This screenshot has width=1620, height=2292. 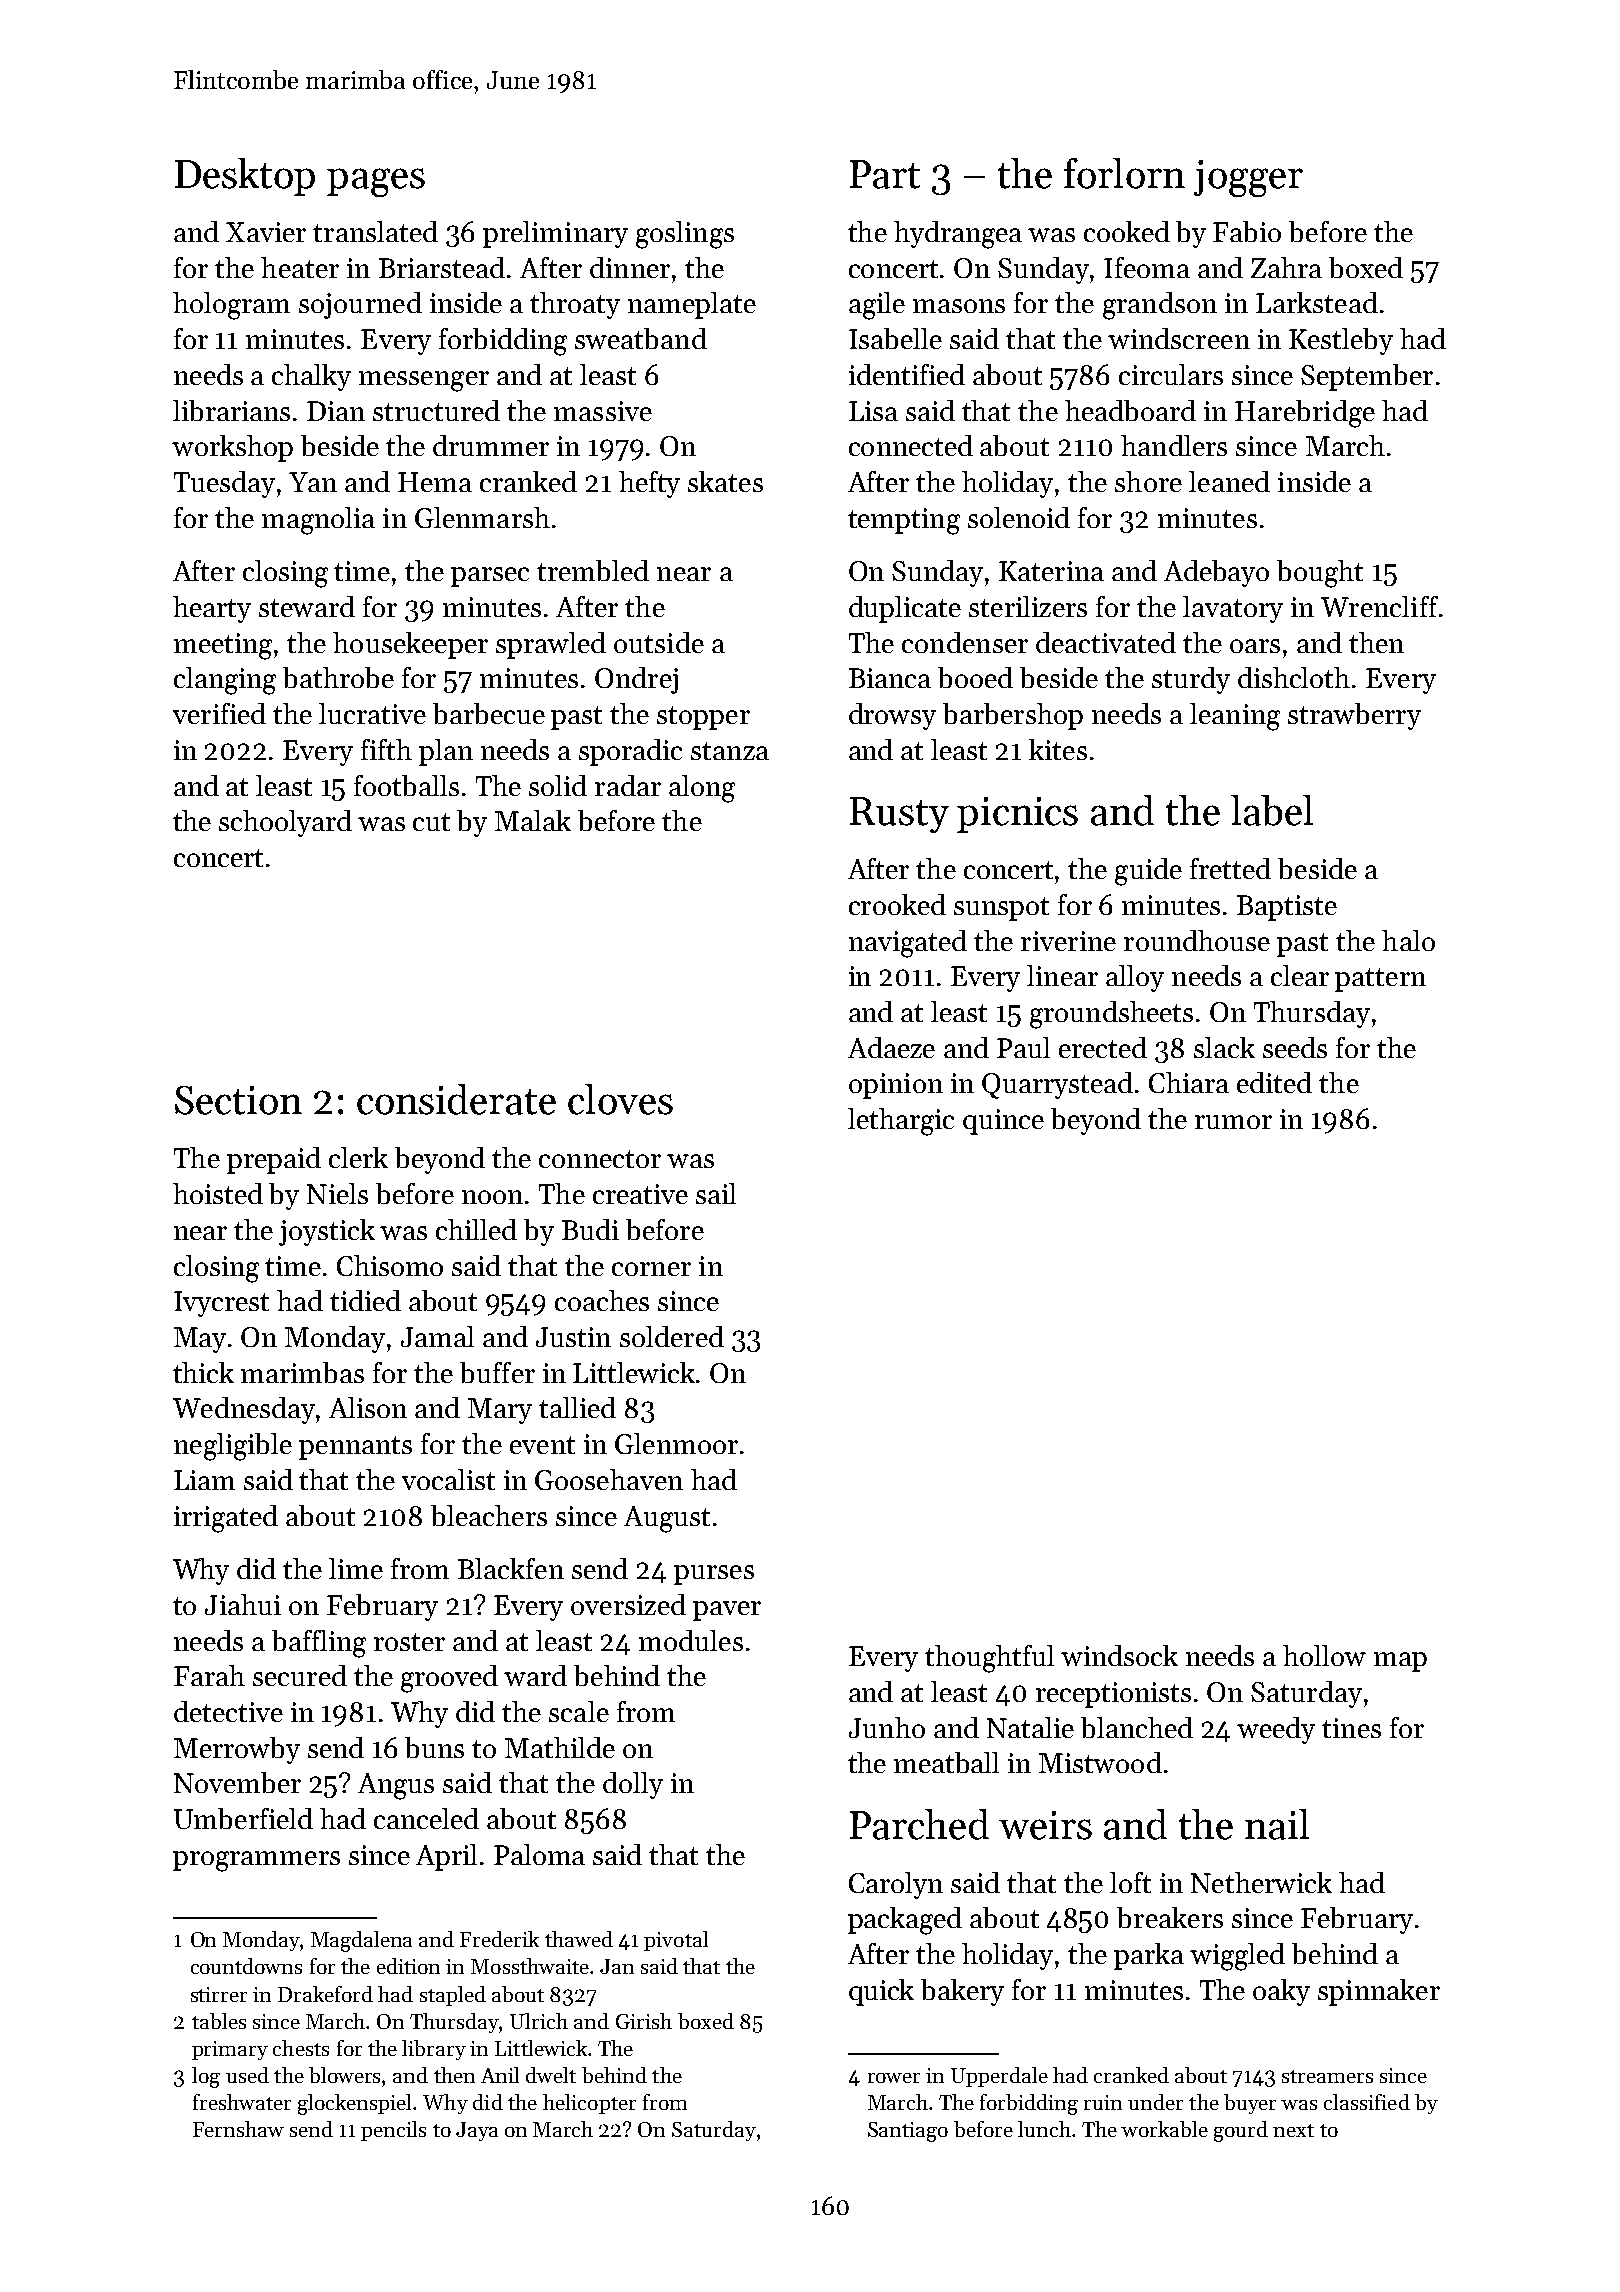 I want to click on bought, so click(x=1320, y=574).
